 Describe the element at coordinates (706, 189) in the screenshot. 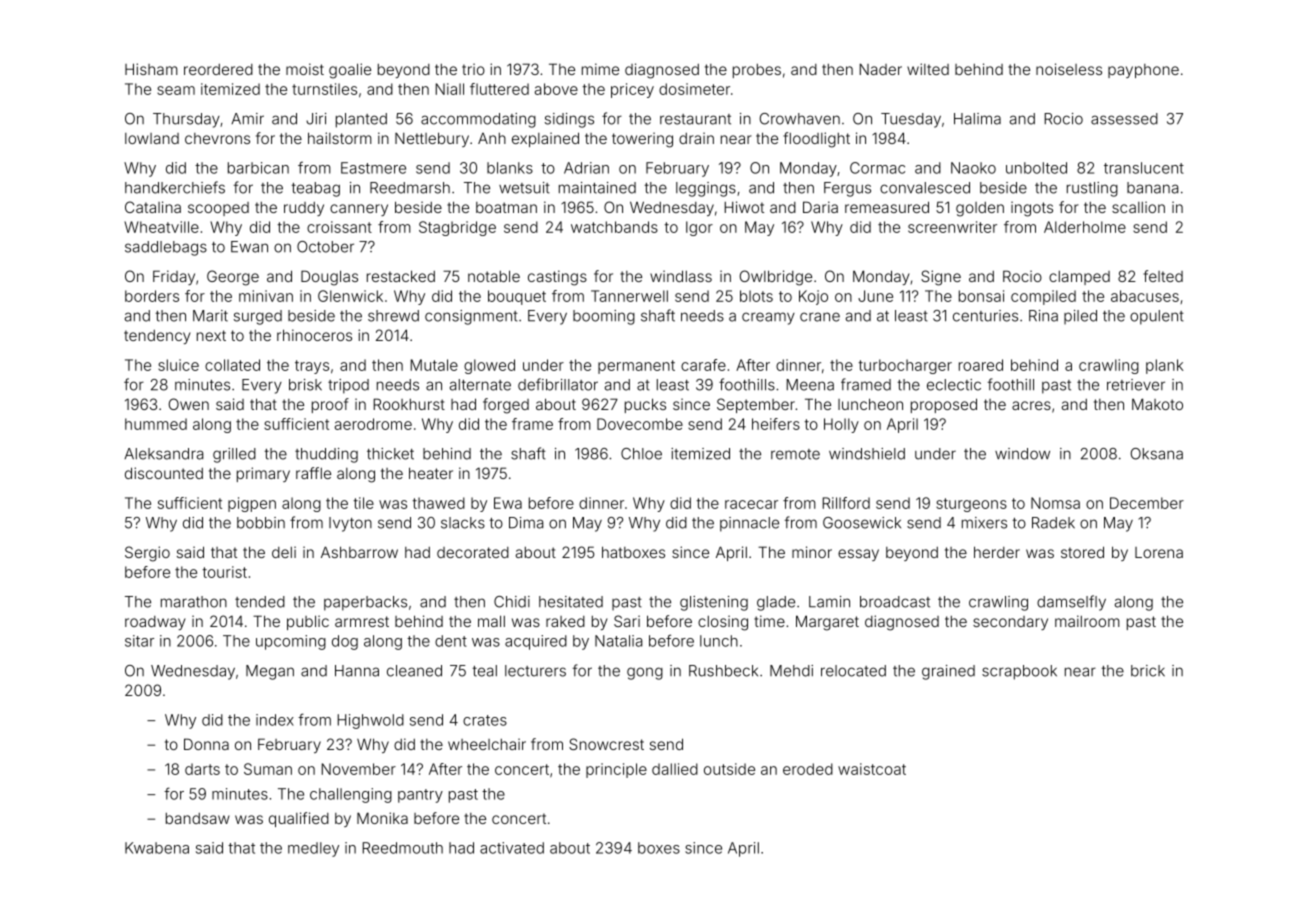

I see `leggings` at that location.
